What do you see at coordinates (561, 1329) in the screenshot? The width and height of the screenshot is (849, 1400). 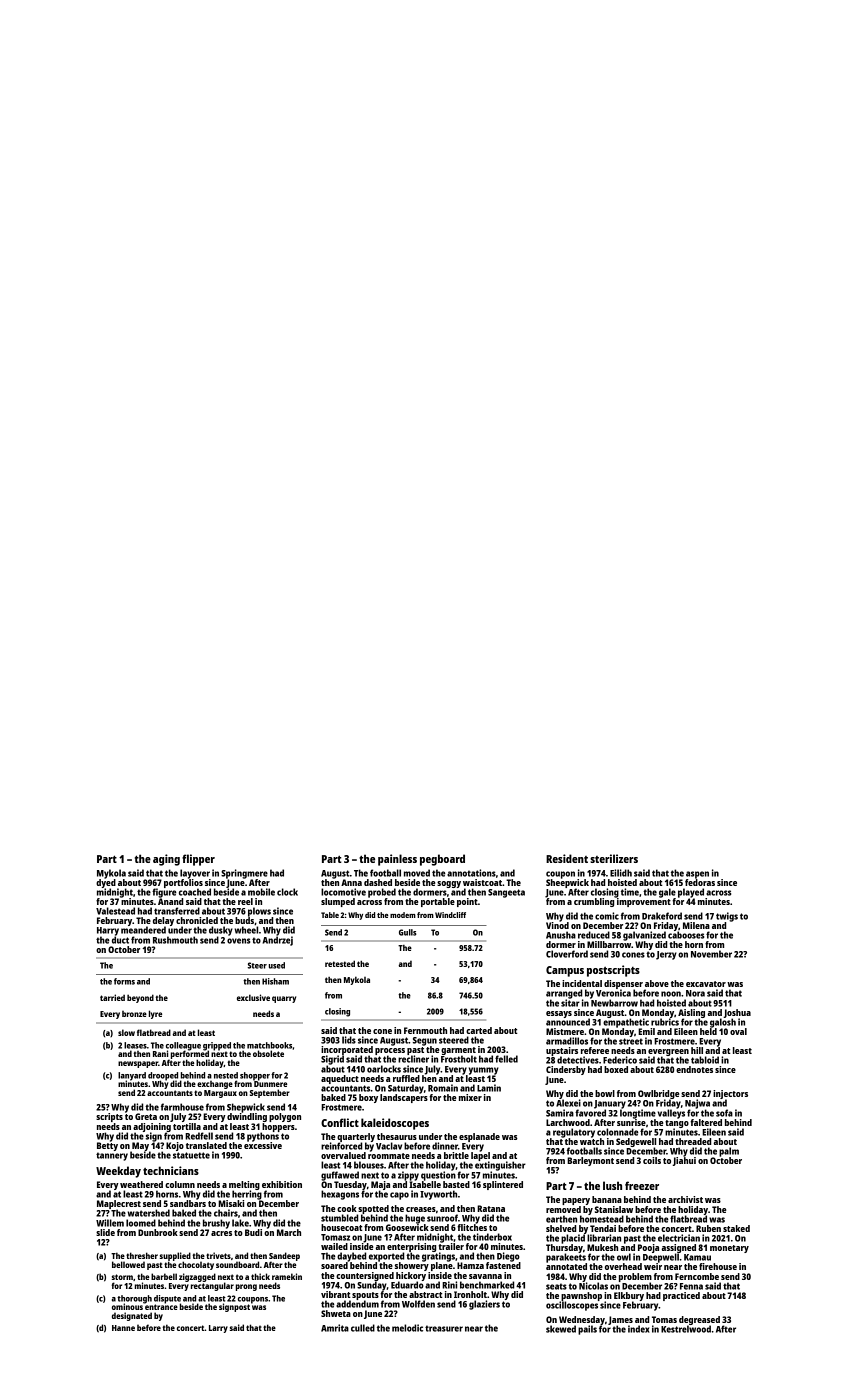 I see `skewed` at bounding box center [561, 1329].
